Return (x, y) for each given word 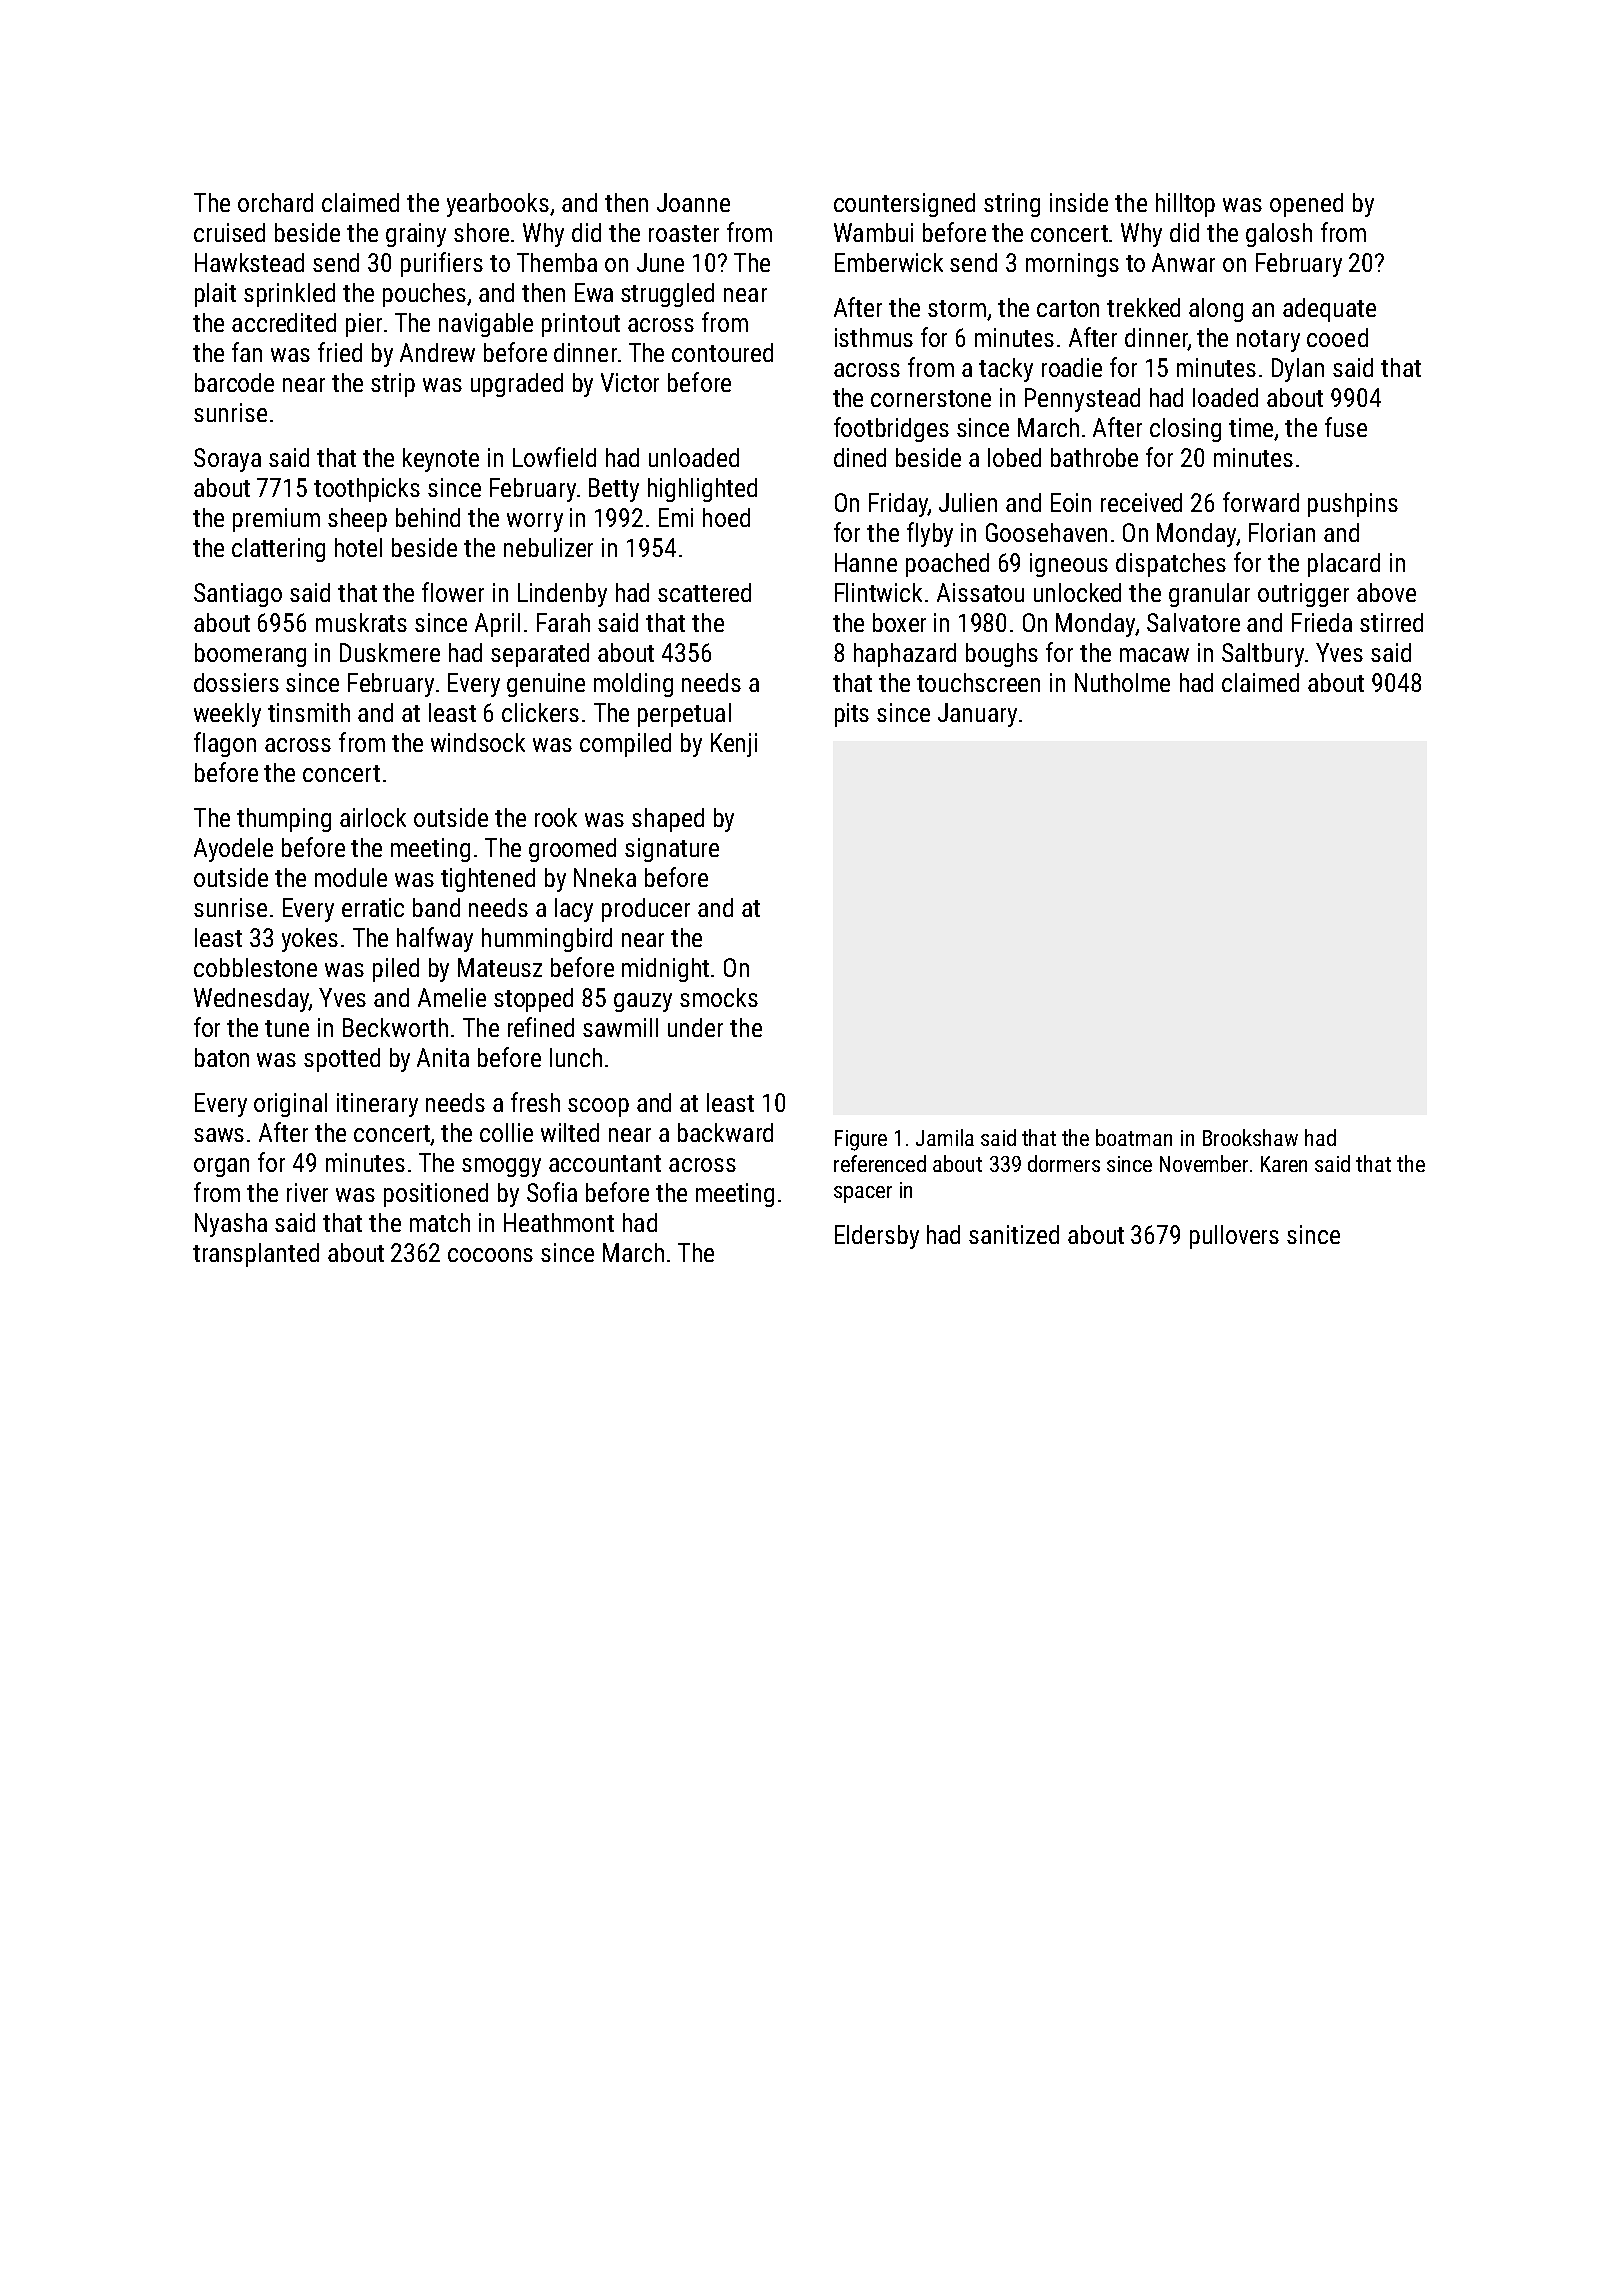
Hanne (866, 562)
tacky (1006, 370)
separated (540, 655)
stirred (1391, 622)
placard (1344, 565)
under (695, 1027)
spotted (342, 1060)
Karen (1284, 1164)
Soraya (227, 460)
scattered (704, 592)
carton (1068, 308)
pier (364, 325)
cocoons (490, 1255)
